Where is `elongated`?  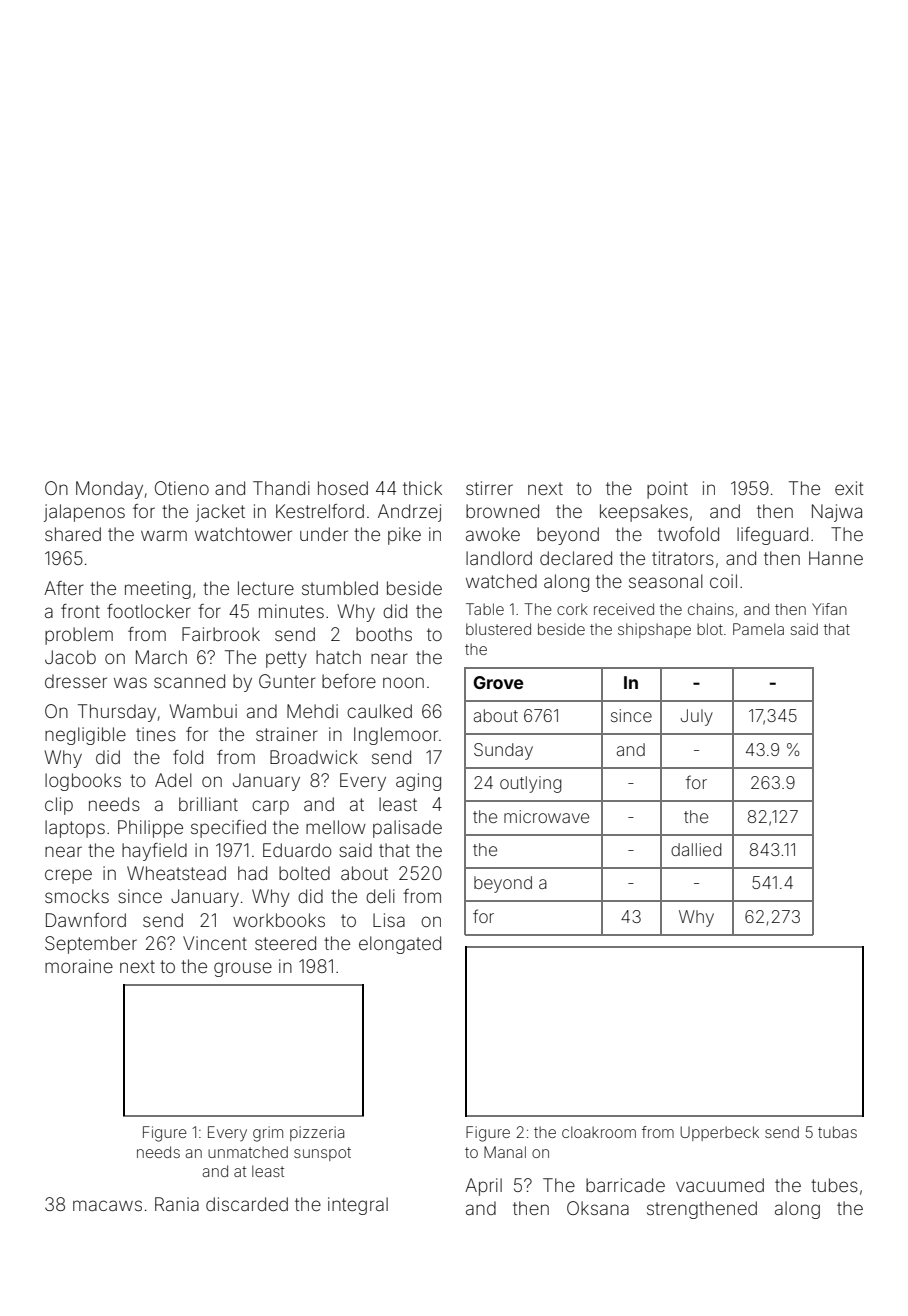 elongated is located at coordinates (400, 945).
